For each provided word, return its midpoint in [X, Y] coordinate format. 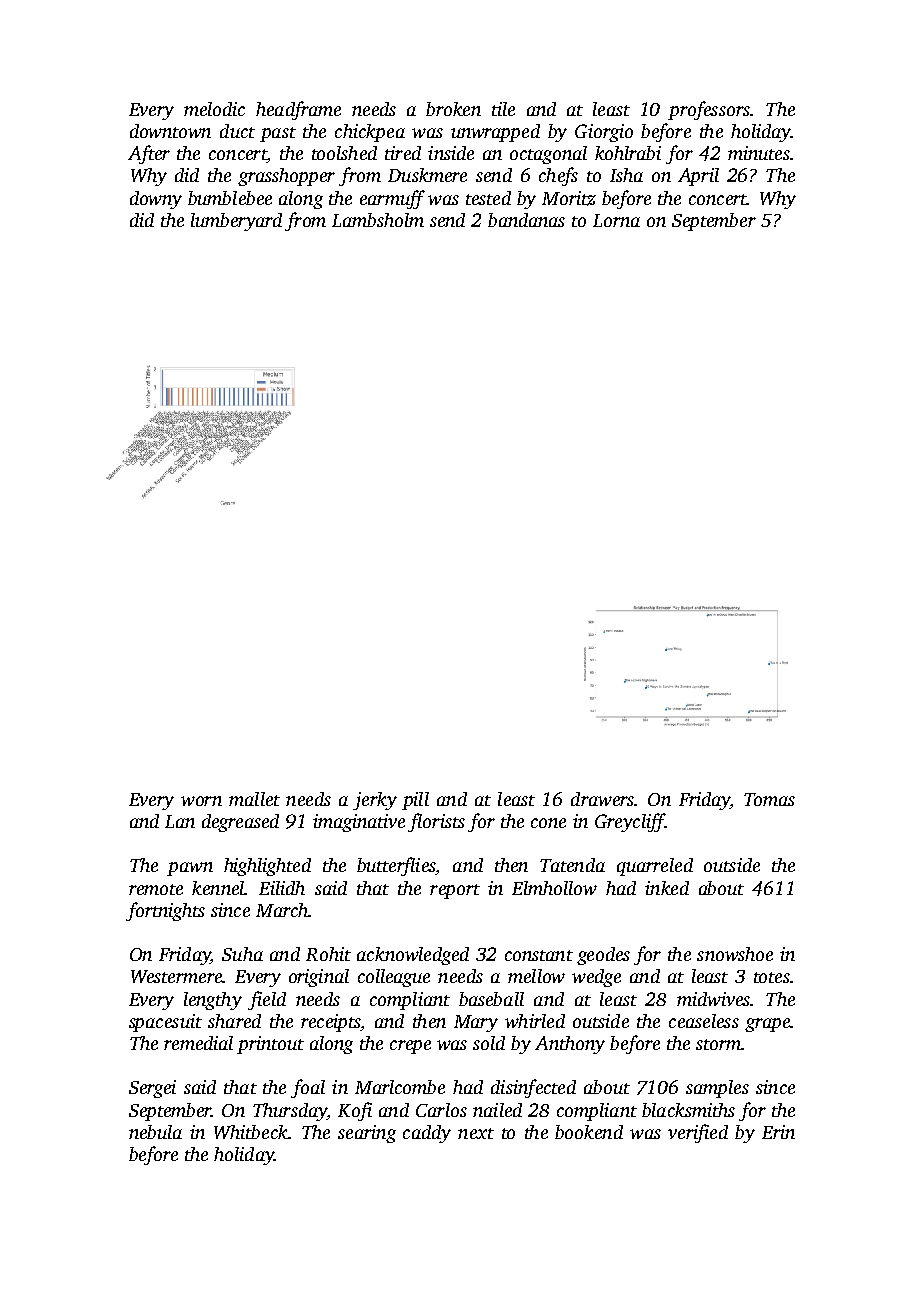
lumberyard [236, 222]
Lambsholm [378, 220]
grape [767, 1025]
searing [367, 1134]
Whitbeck [251, 1132]
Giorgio [604, 133]
